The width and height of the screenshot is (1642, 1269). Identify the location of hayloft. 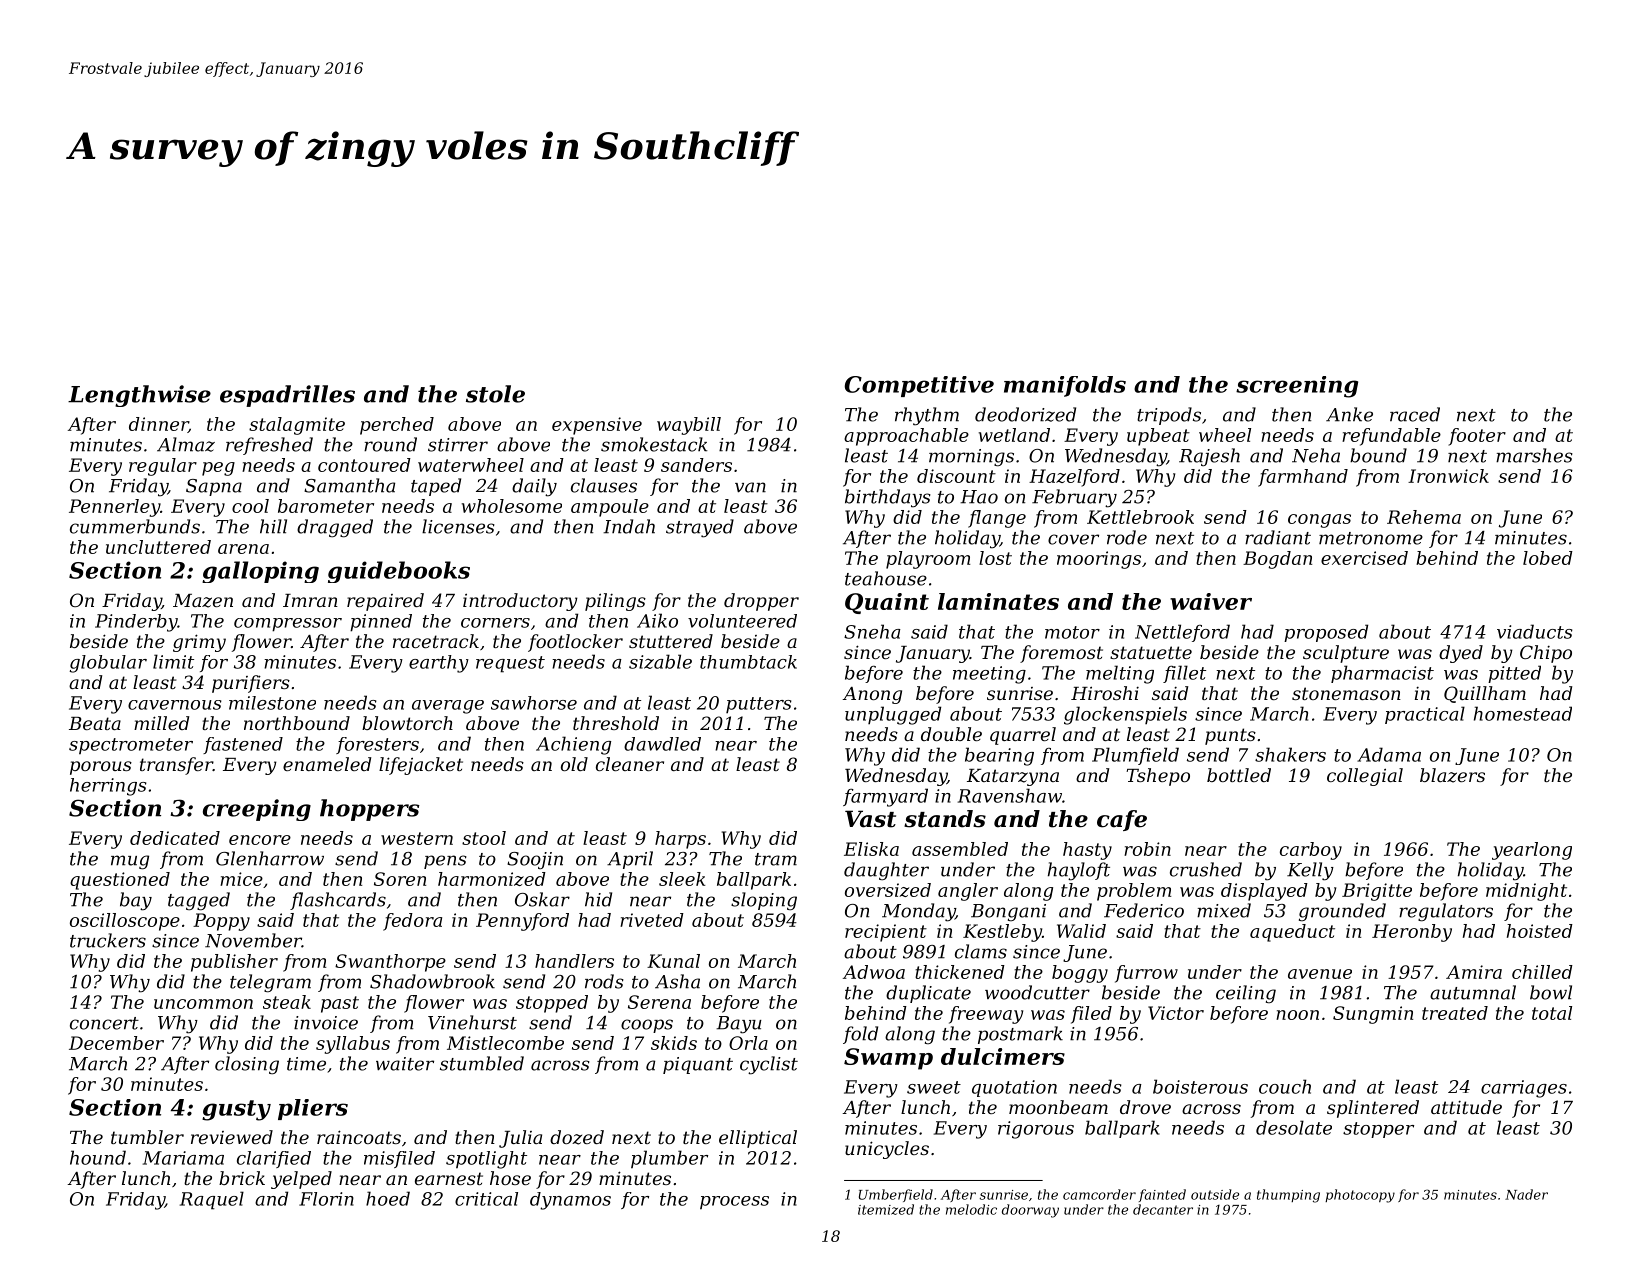
(1079, 871).
